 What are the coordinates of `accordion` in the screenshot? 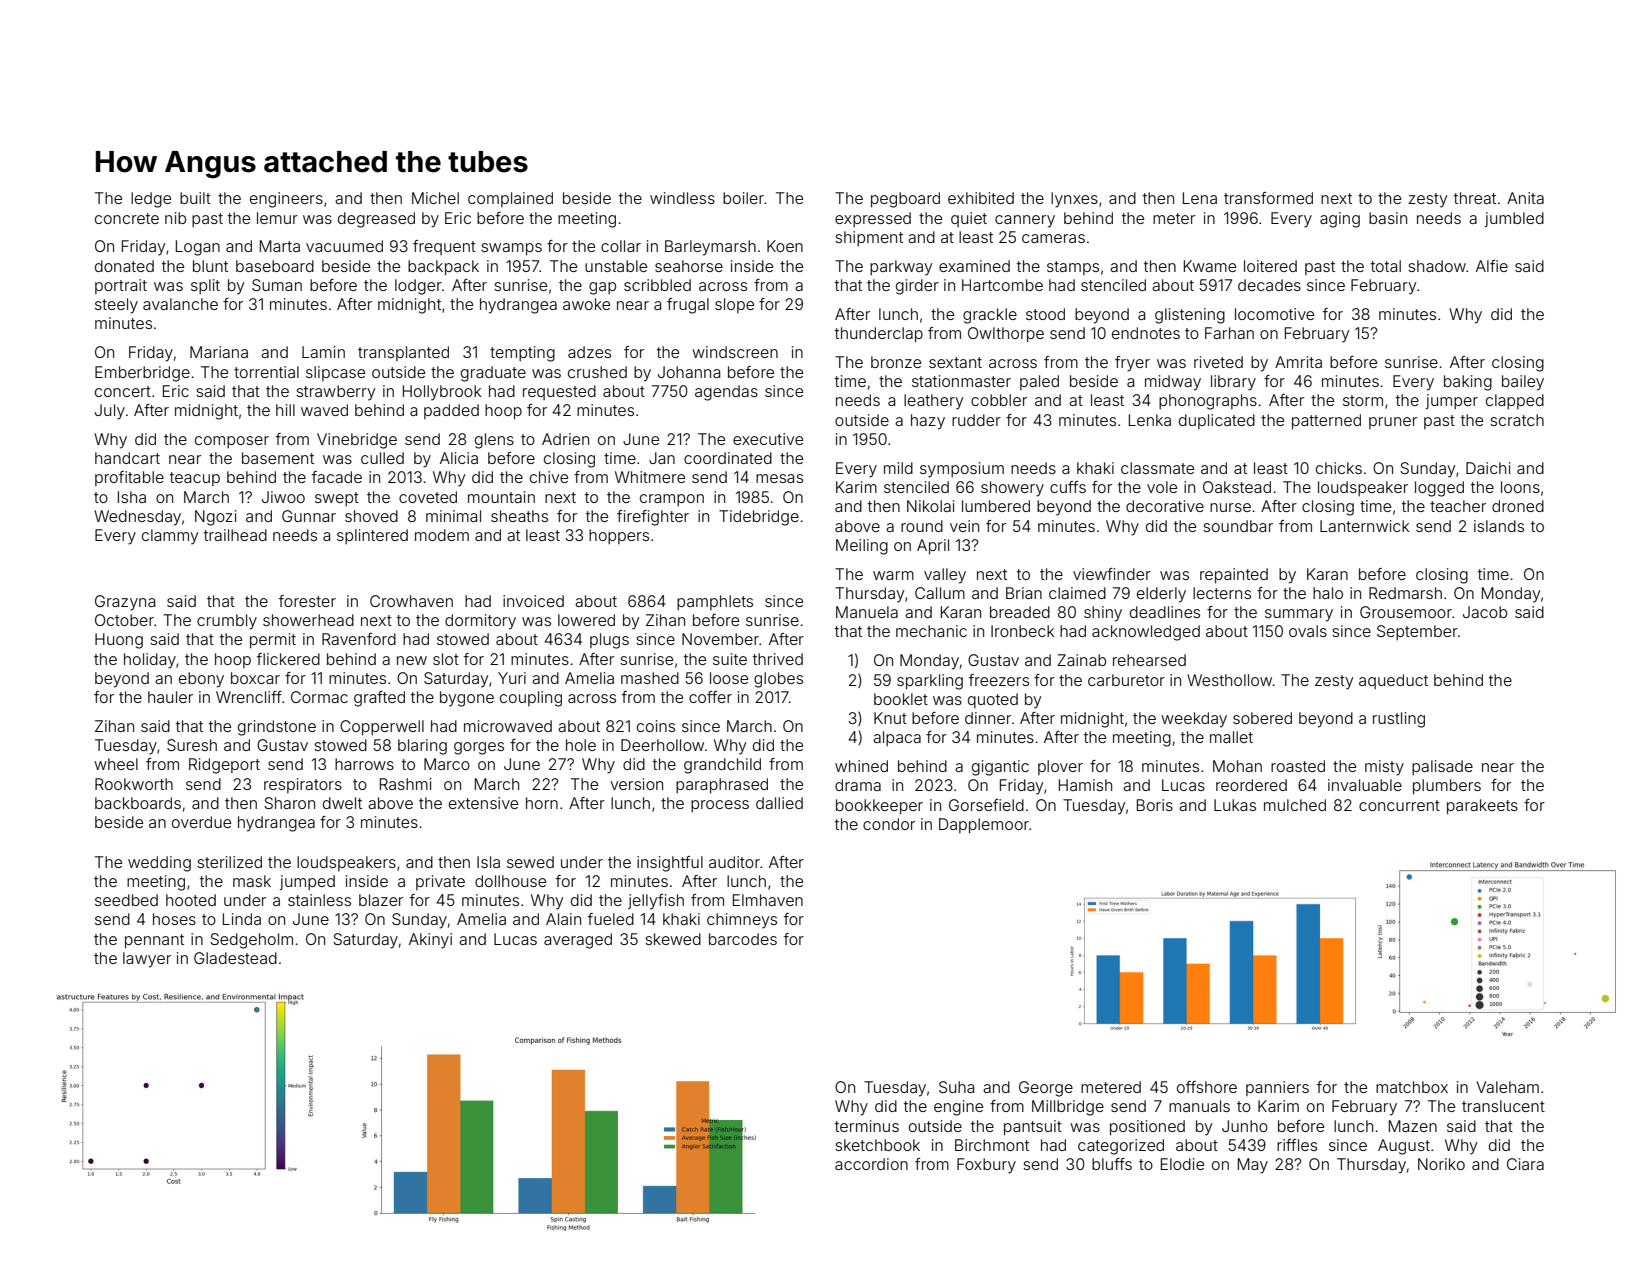 It's located at (871, 1164).
